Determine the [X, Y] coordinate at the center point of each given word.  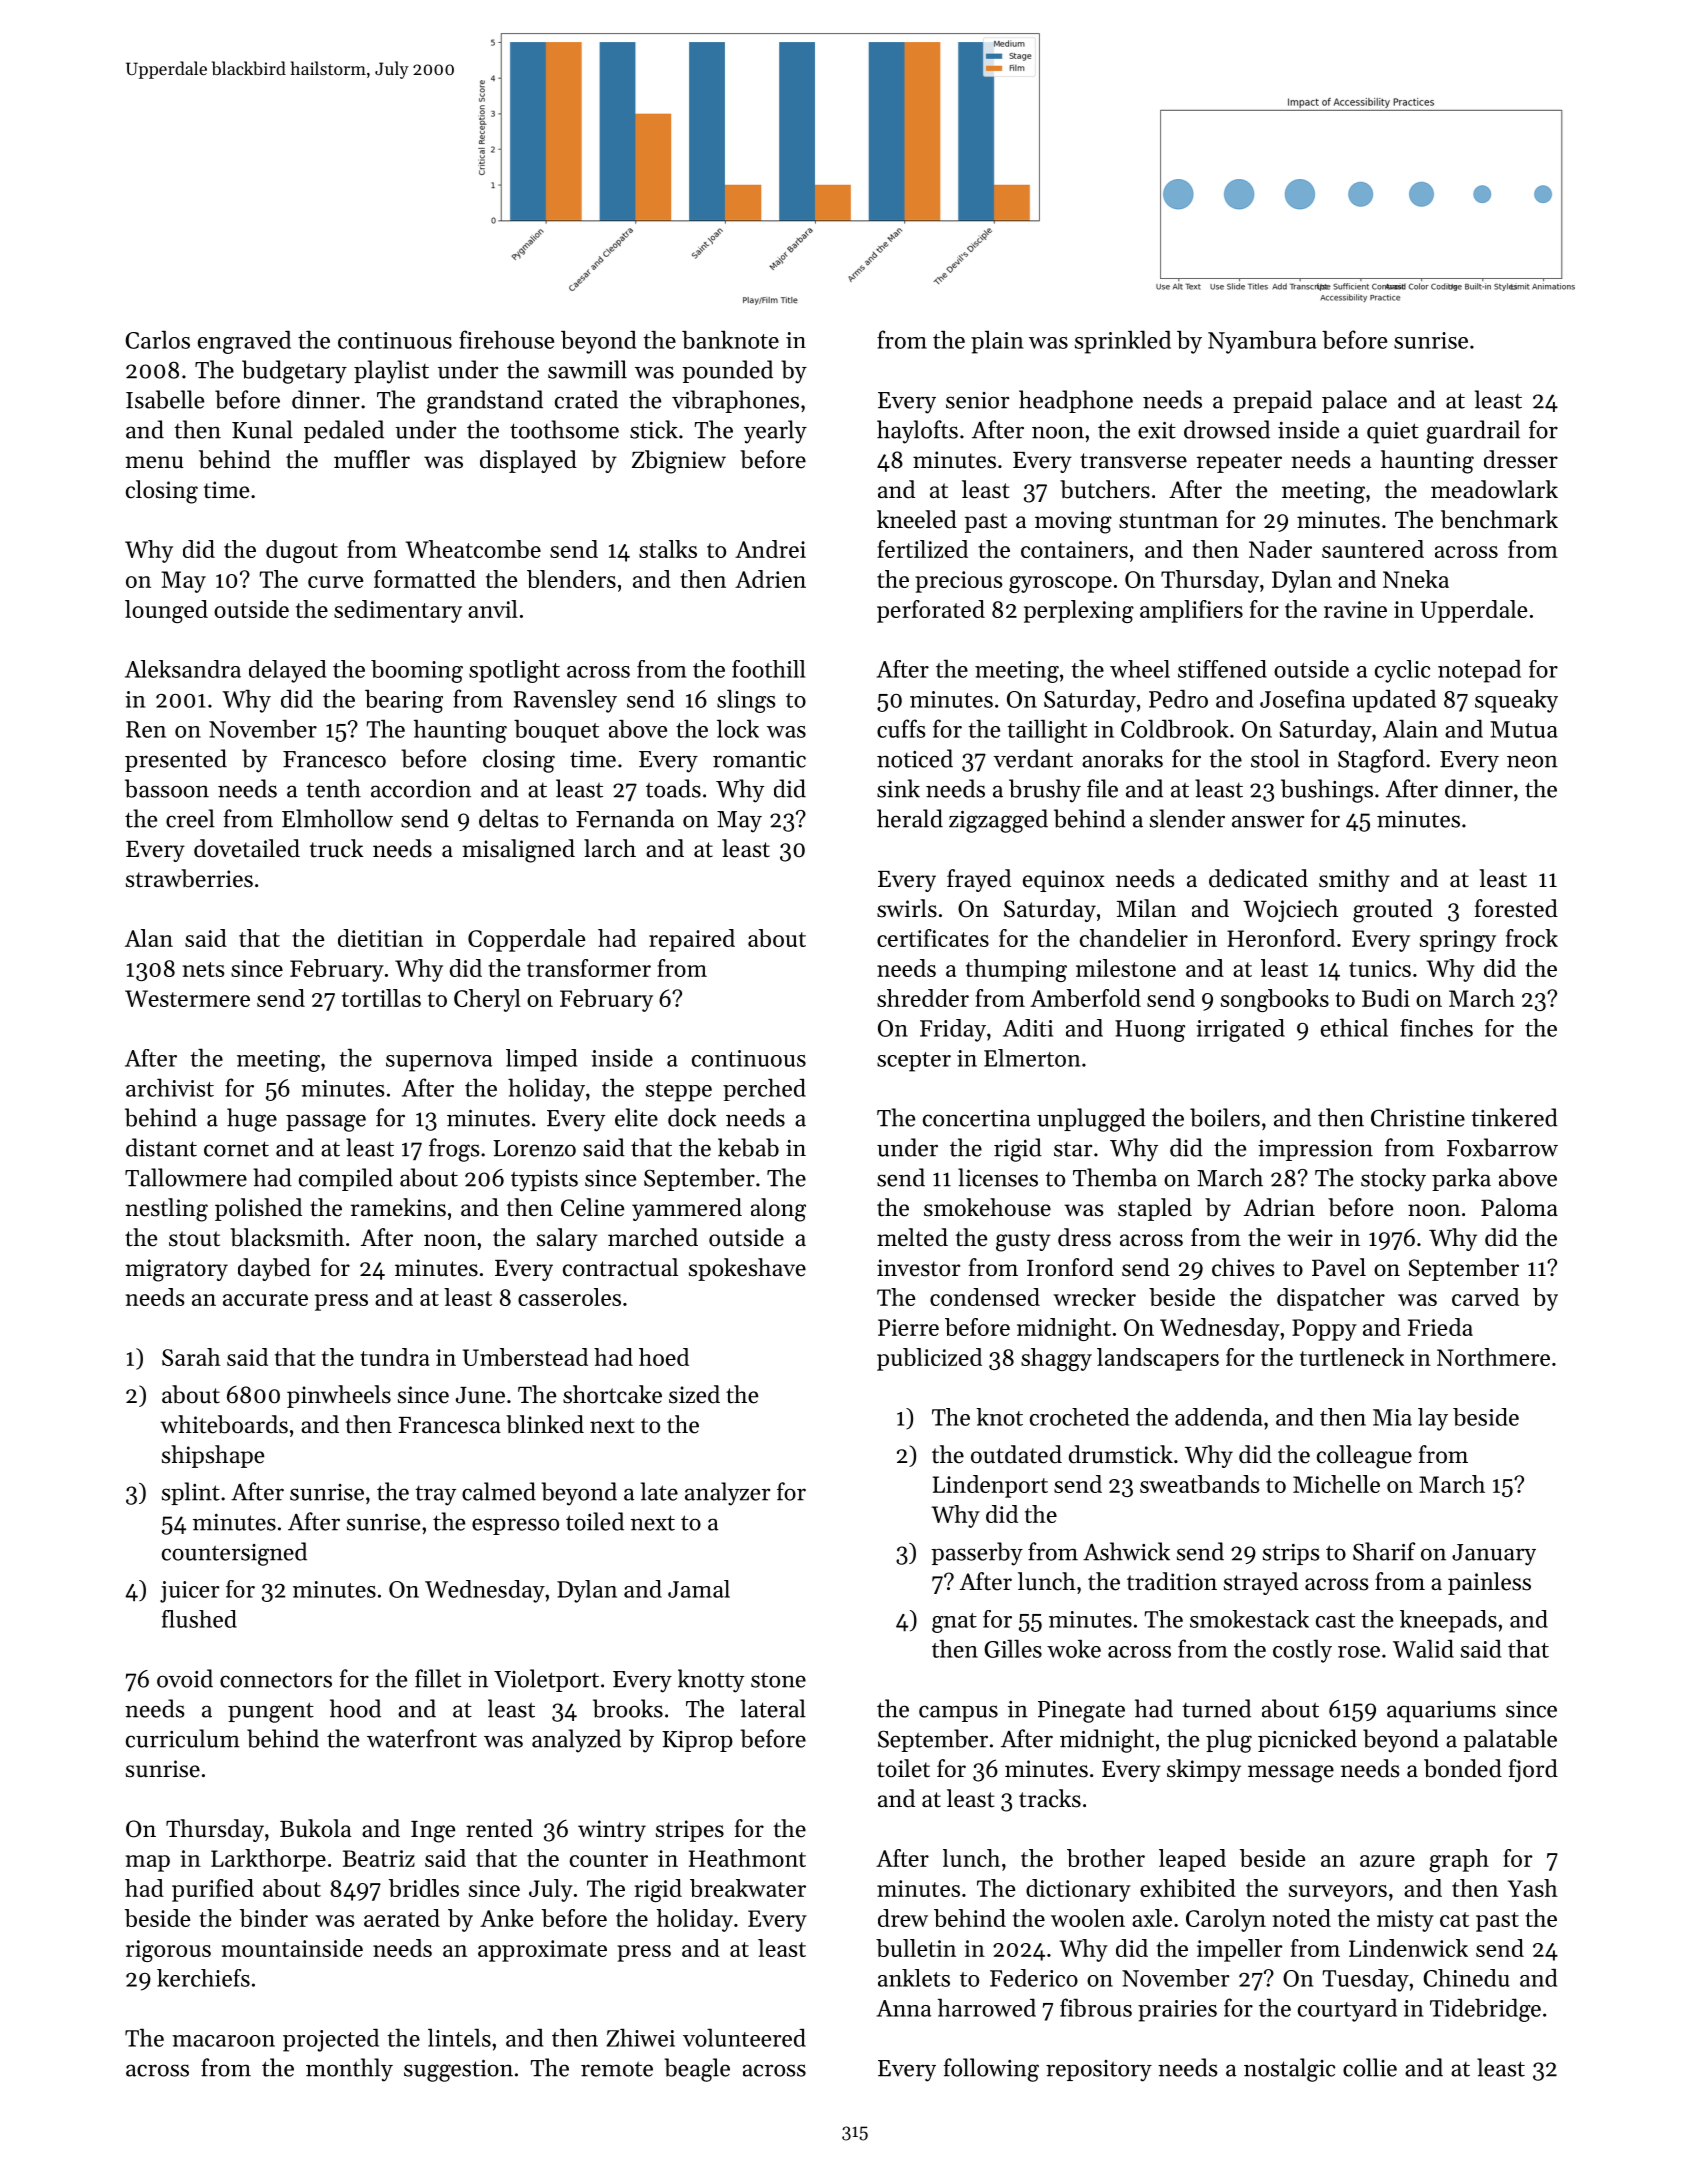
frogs [454, 1150]
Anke [506, 1918]
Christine [1418, 1117]
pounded [727, 371]
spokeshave [747, 1269]
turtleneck [1352, 1357]
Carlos [157, 339]
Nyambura [1262, 342]
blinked [545, 1424]
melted [912, 1237]
